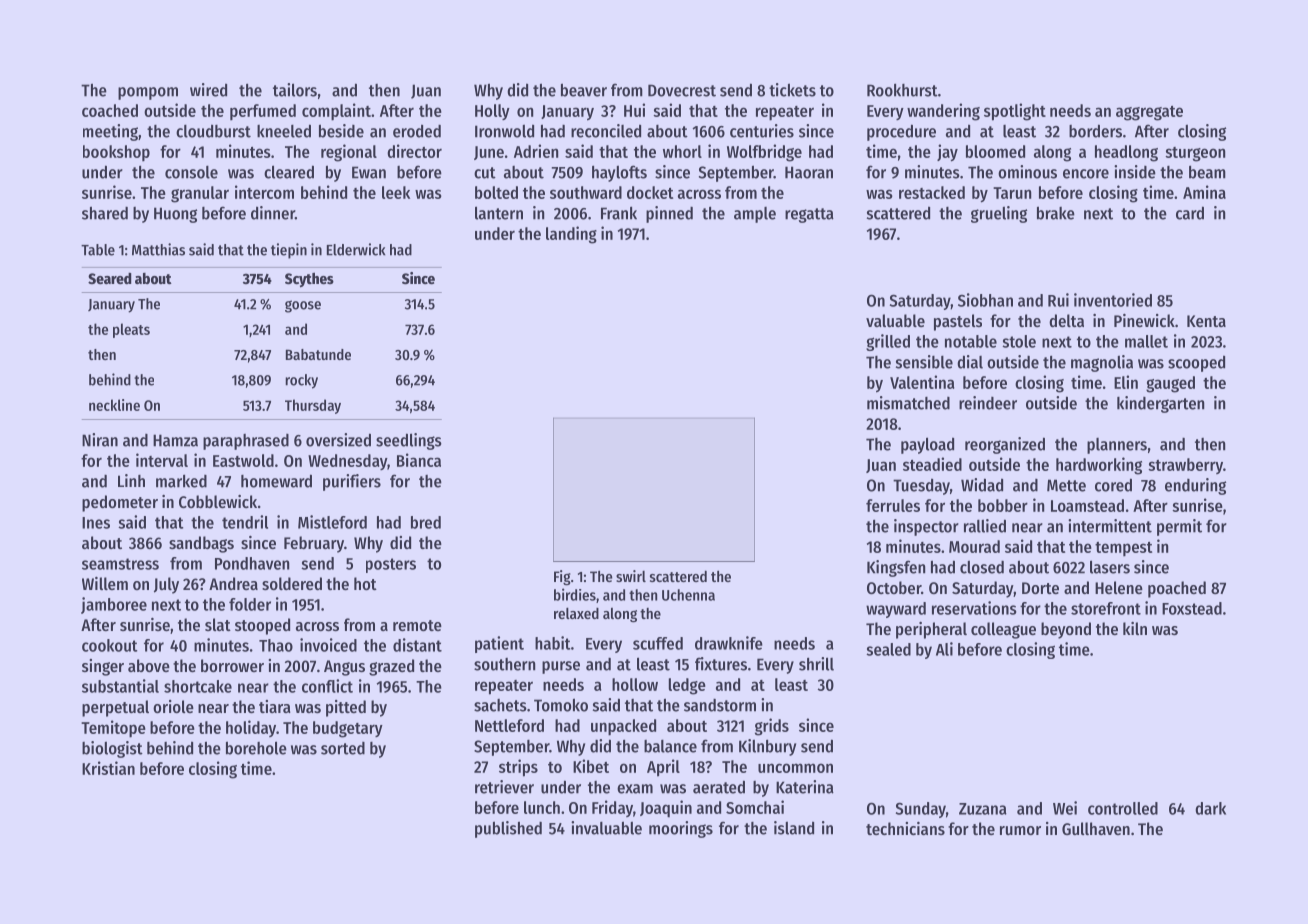 The image size is (1308, 924). What do you see at coordinates (108, 768) in the screenshot?
I see `Kristian` at bounding box center [108, 768].
